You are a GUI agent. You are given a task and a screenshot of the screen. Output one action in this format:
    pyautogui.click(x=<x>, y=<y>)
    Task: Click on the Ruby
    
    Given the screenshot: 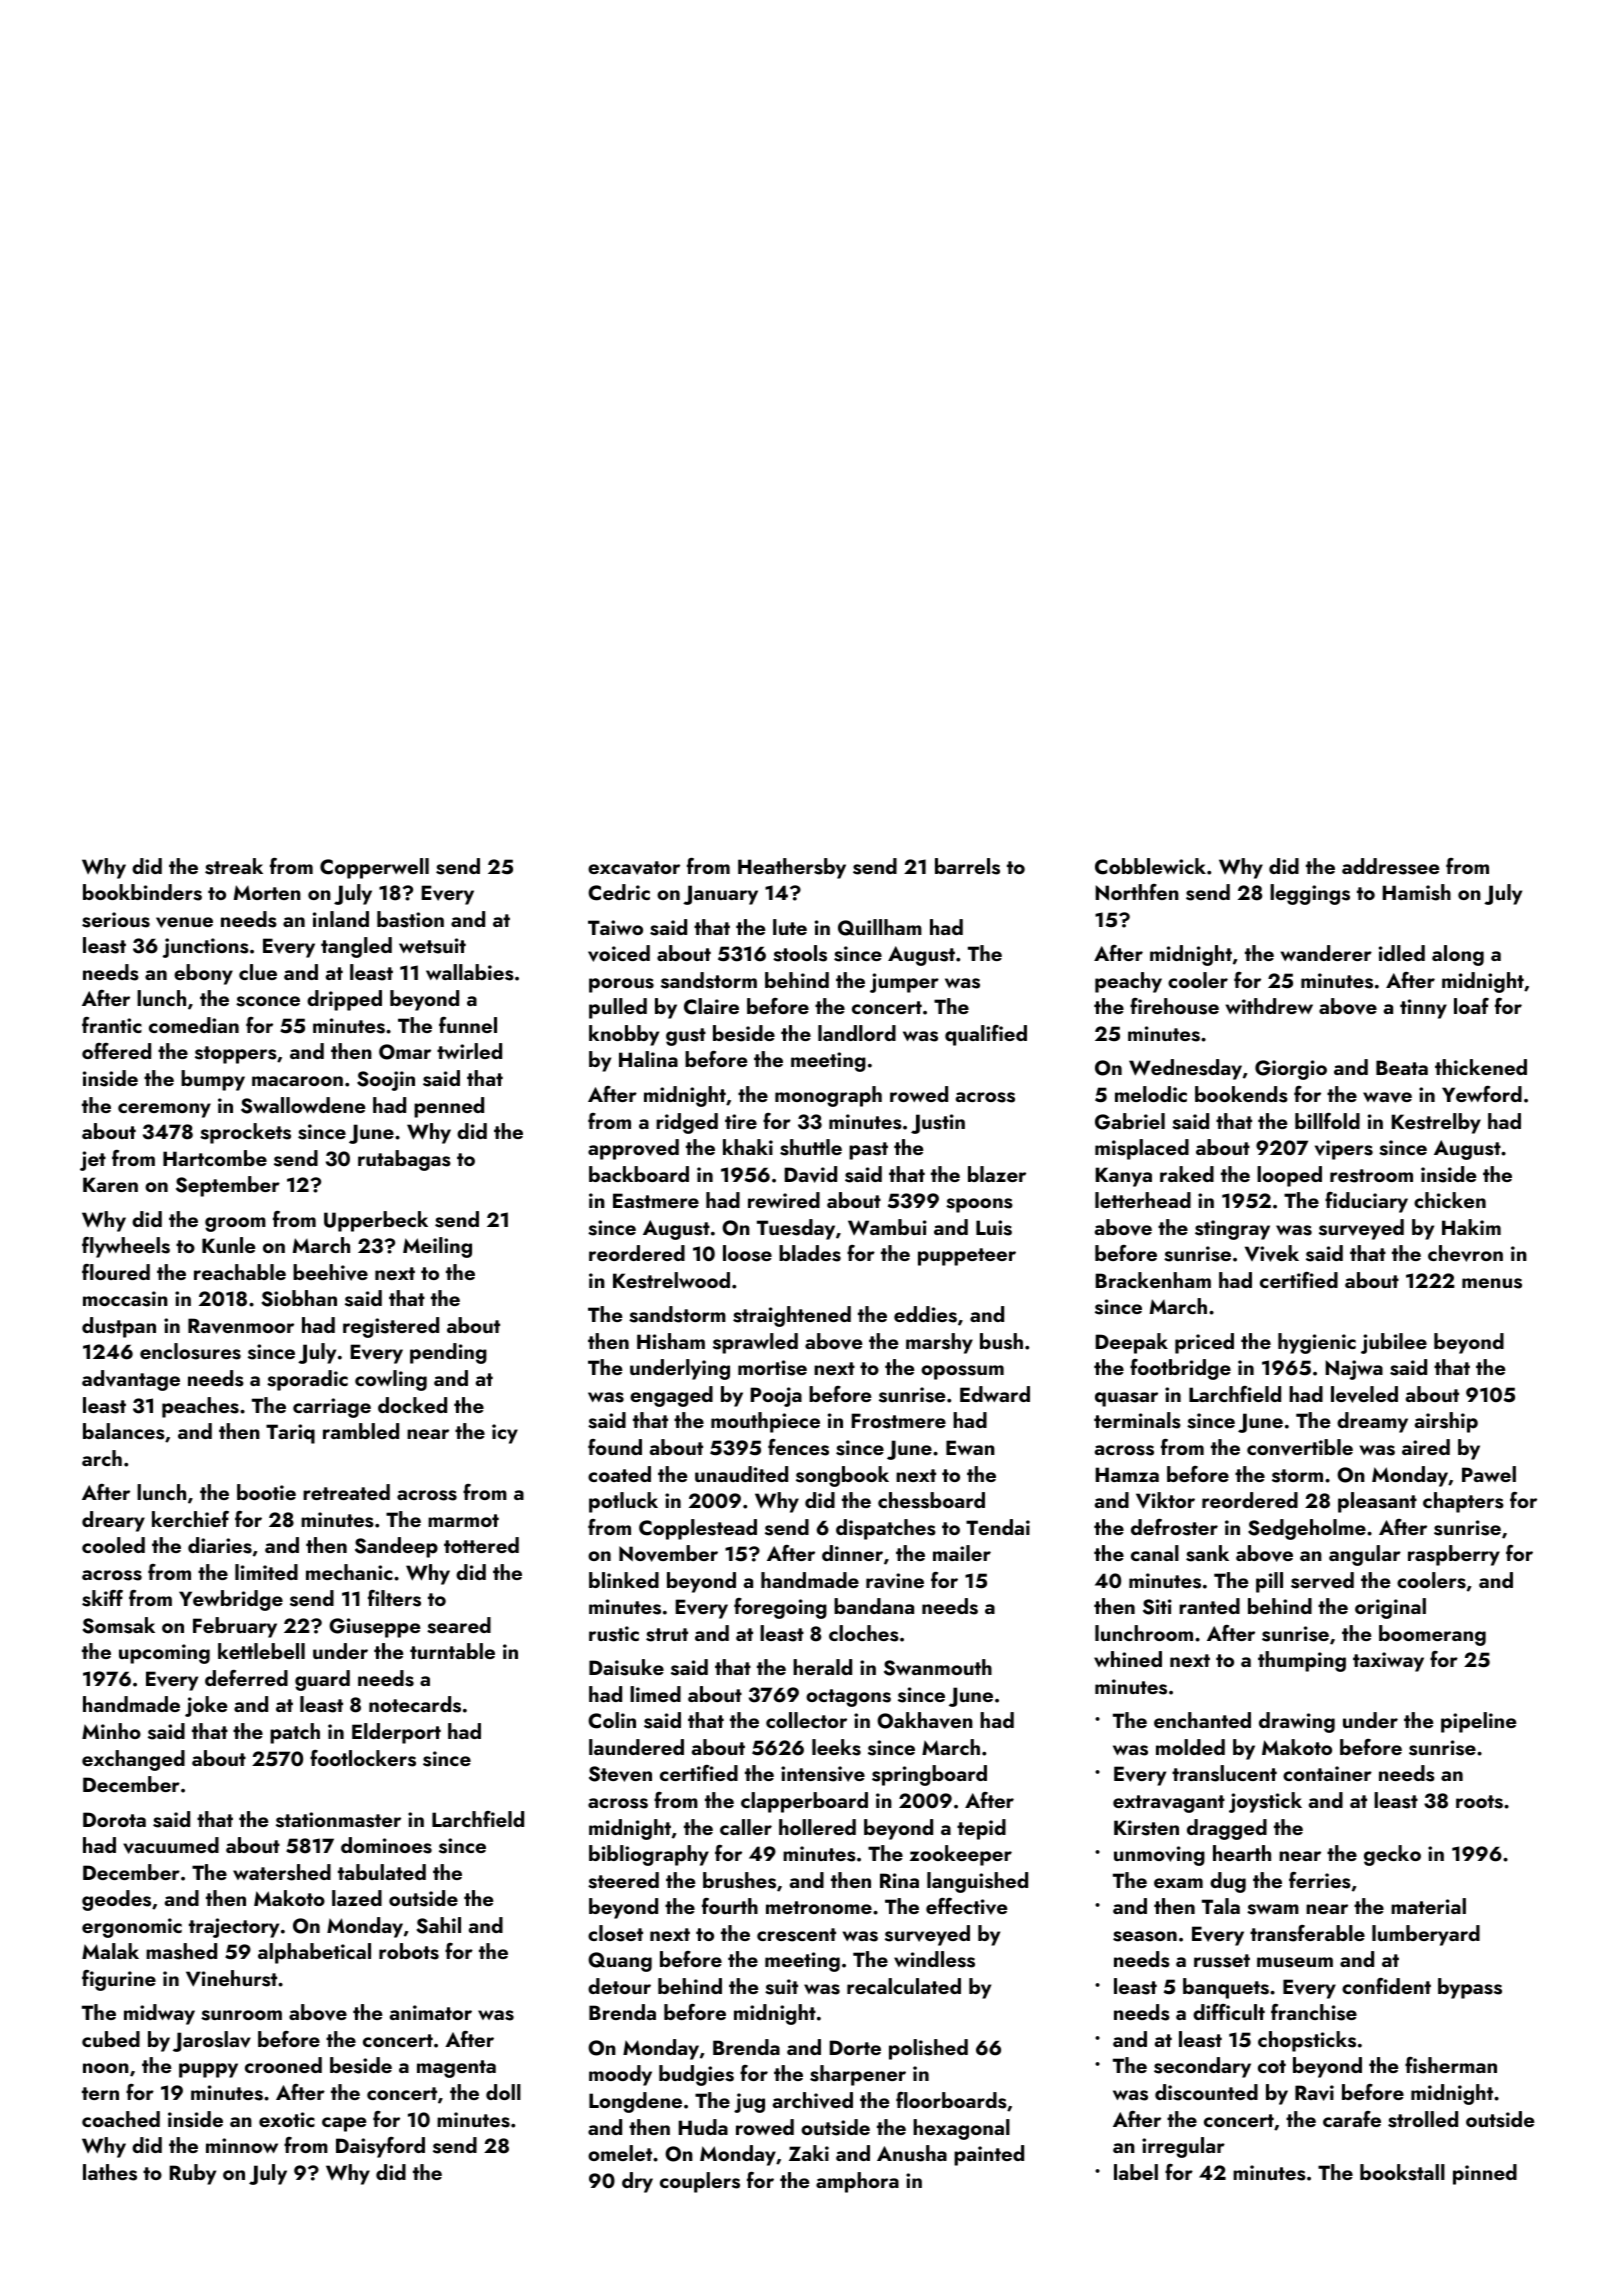 What is the action you would take?
    pyautogui.click(x=193, y=2174)
